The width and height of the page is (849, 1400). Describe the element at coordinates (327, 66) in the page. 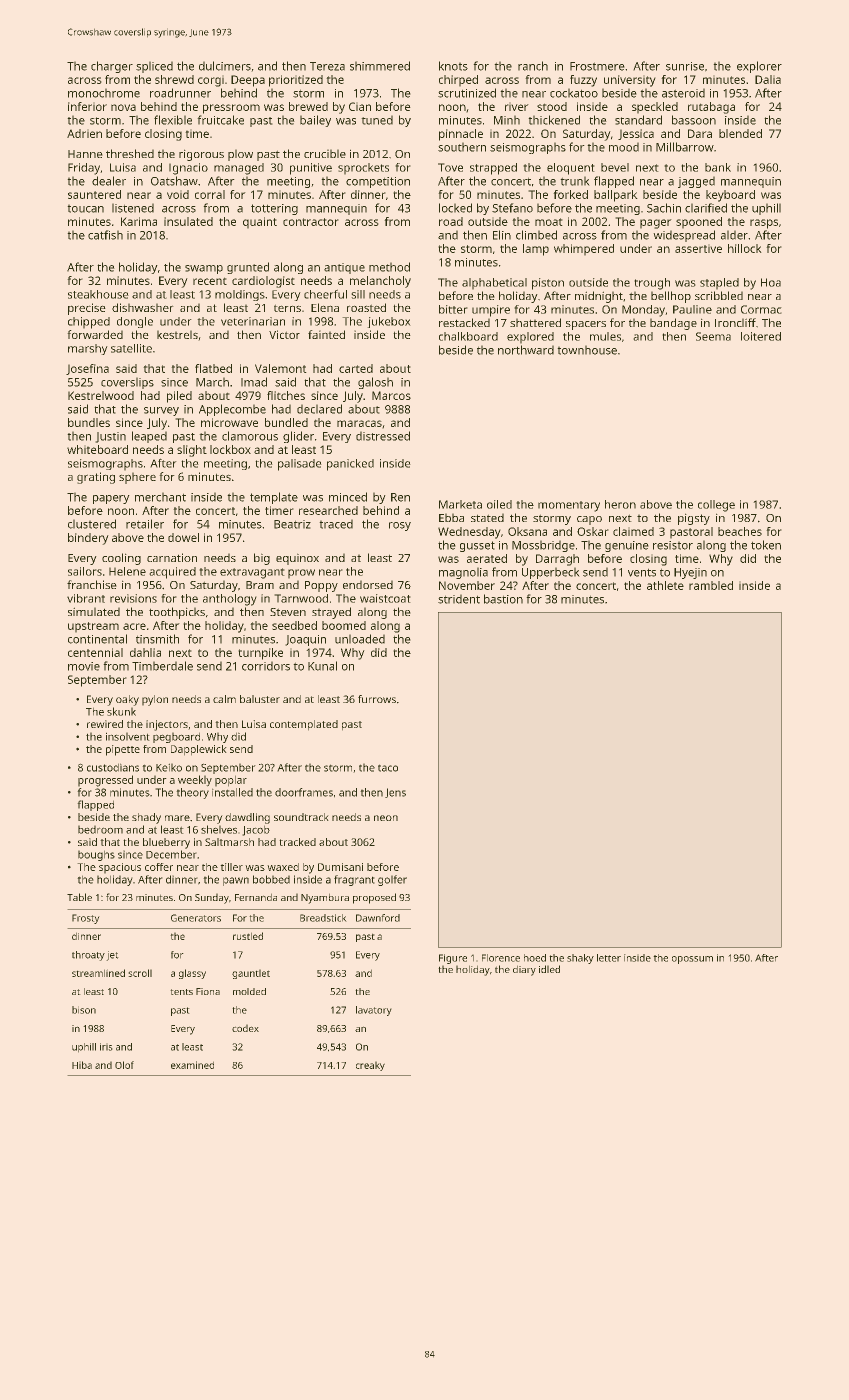

I see `Tereza` at that location.
